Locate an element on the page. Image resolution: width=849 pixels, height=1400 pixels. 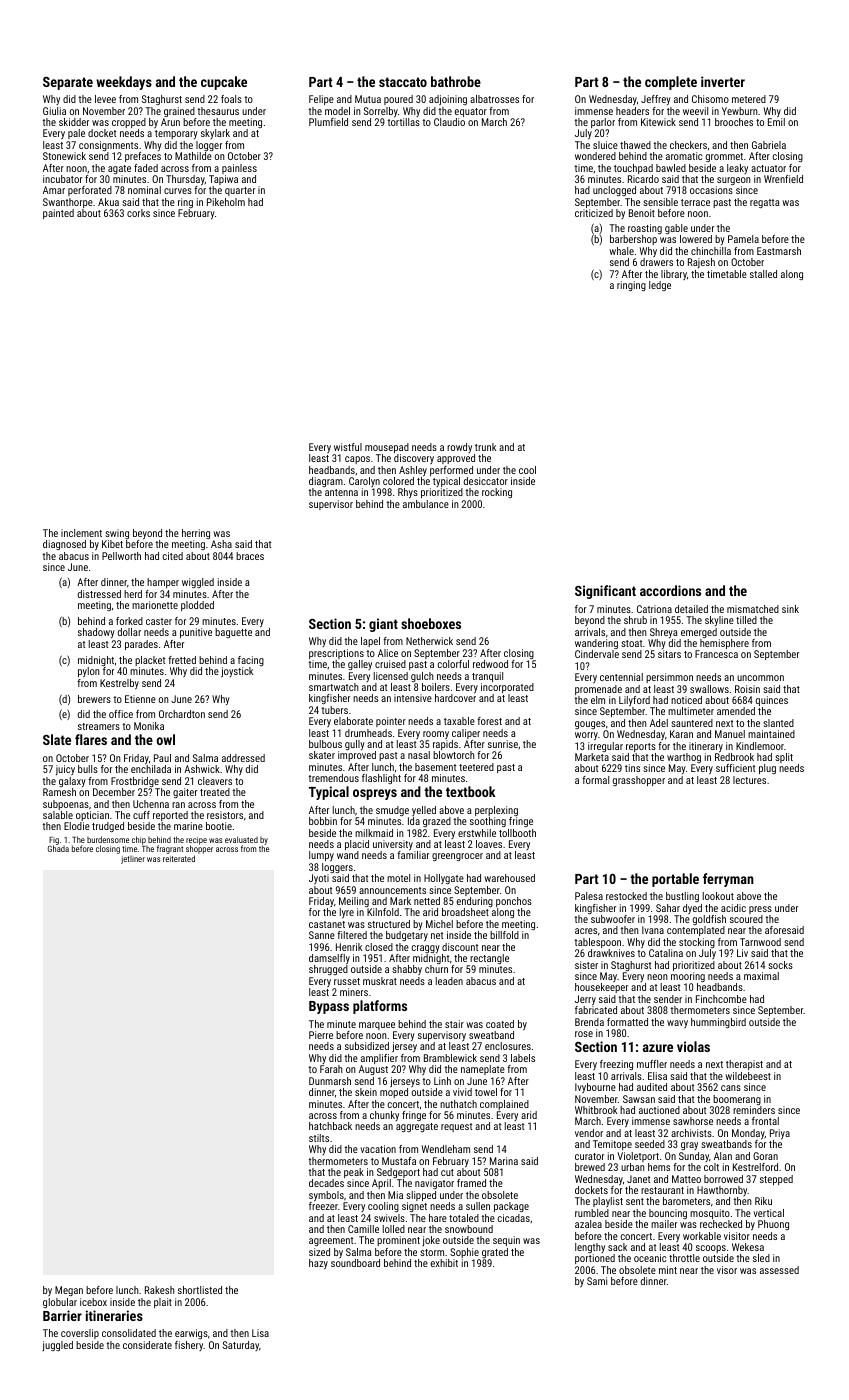
portable is located at coordinates (675, 880).
